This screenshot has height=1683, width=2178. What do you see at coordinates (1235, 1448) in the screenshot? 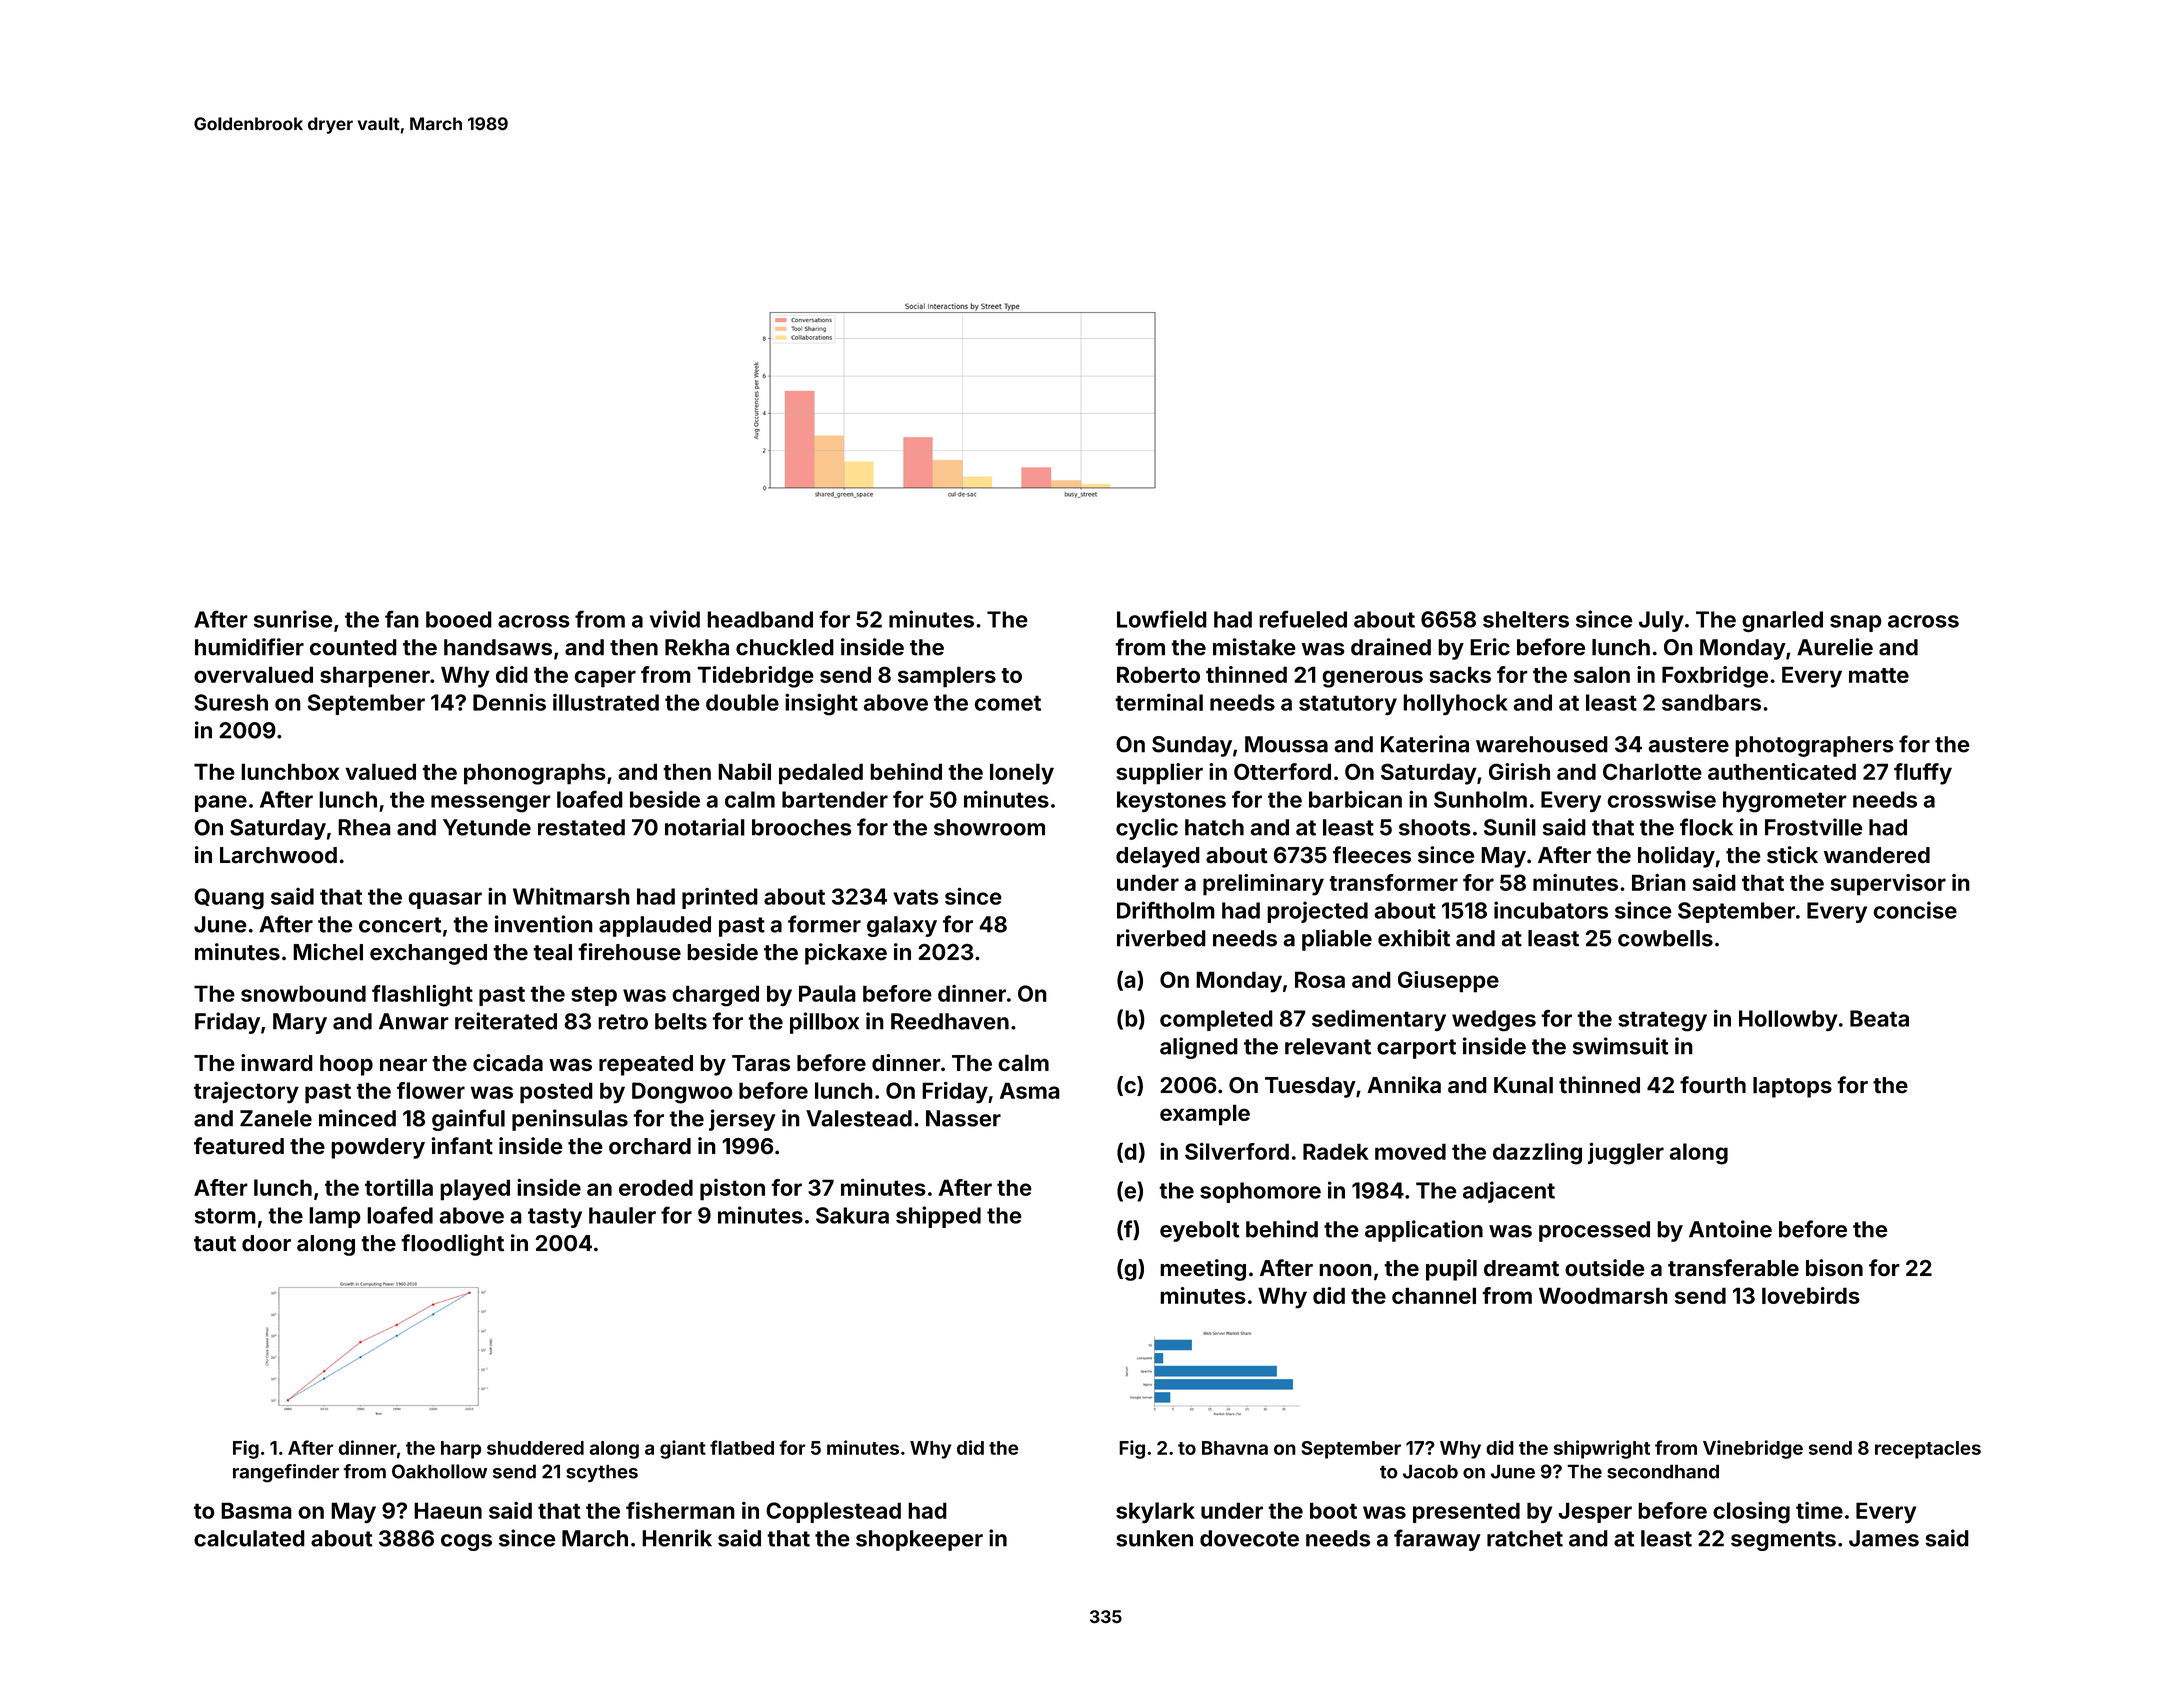
I see `Bhavna` at bounding box center [1235, 1448].
